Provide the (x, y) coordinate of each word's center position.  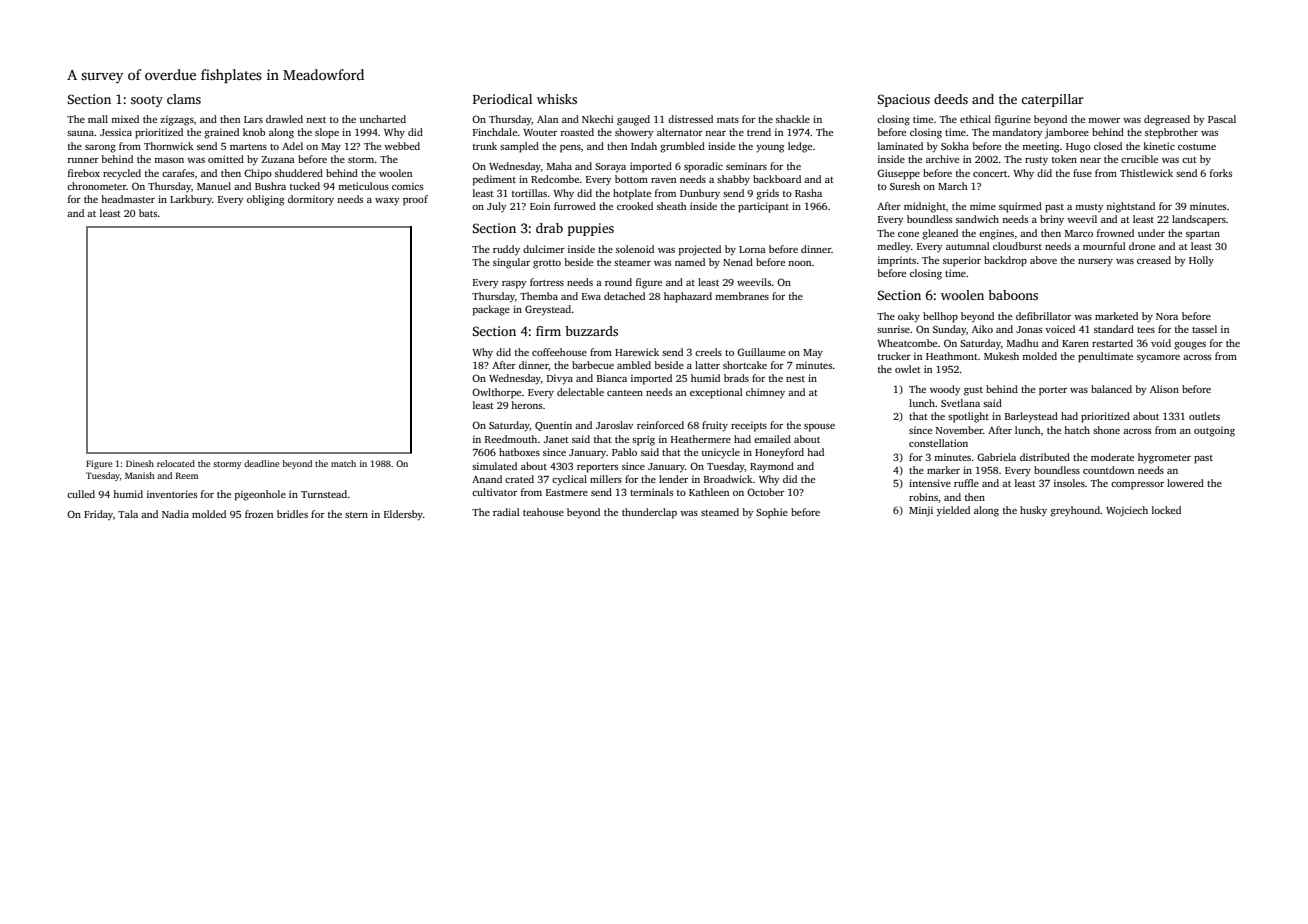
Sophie (772, 513)
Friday (98, 515)
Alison (1164, 389)
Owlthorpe (496, 393)
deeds (951, 99)
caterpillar (1052, 100)
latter (707, 365)
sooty (147, 101)
